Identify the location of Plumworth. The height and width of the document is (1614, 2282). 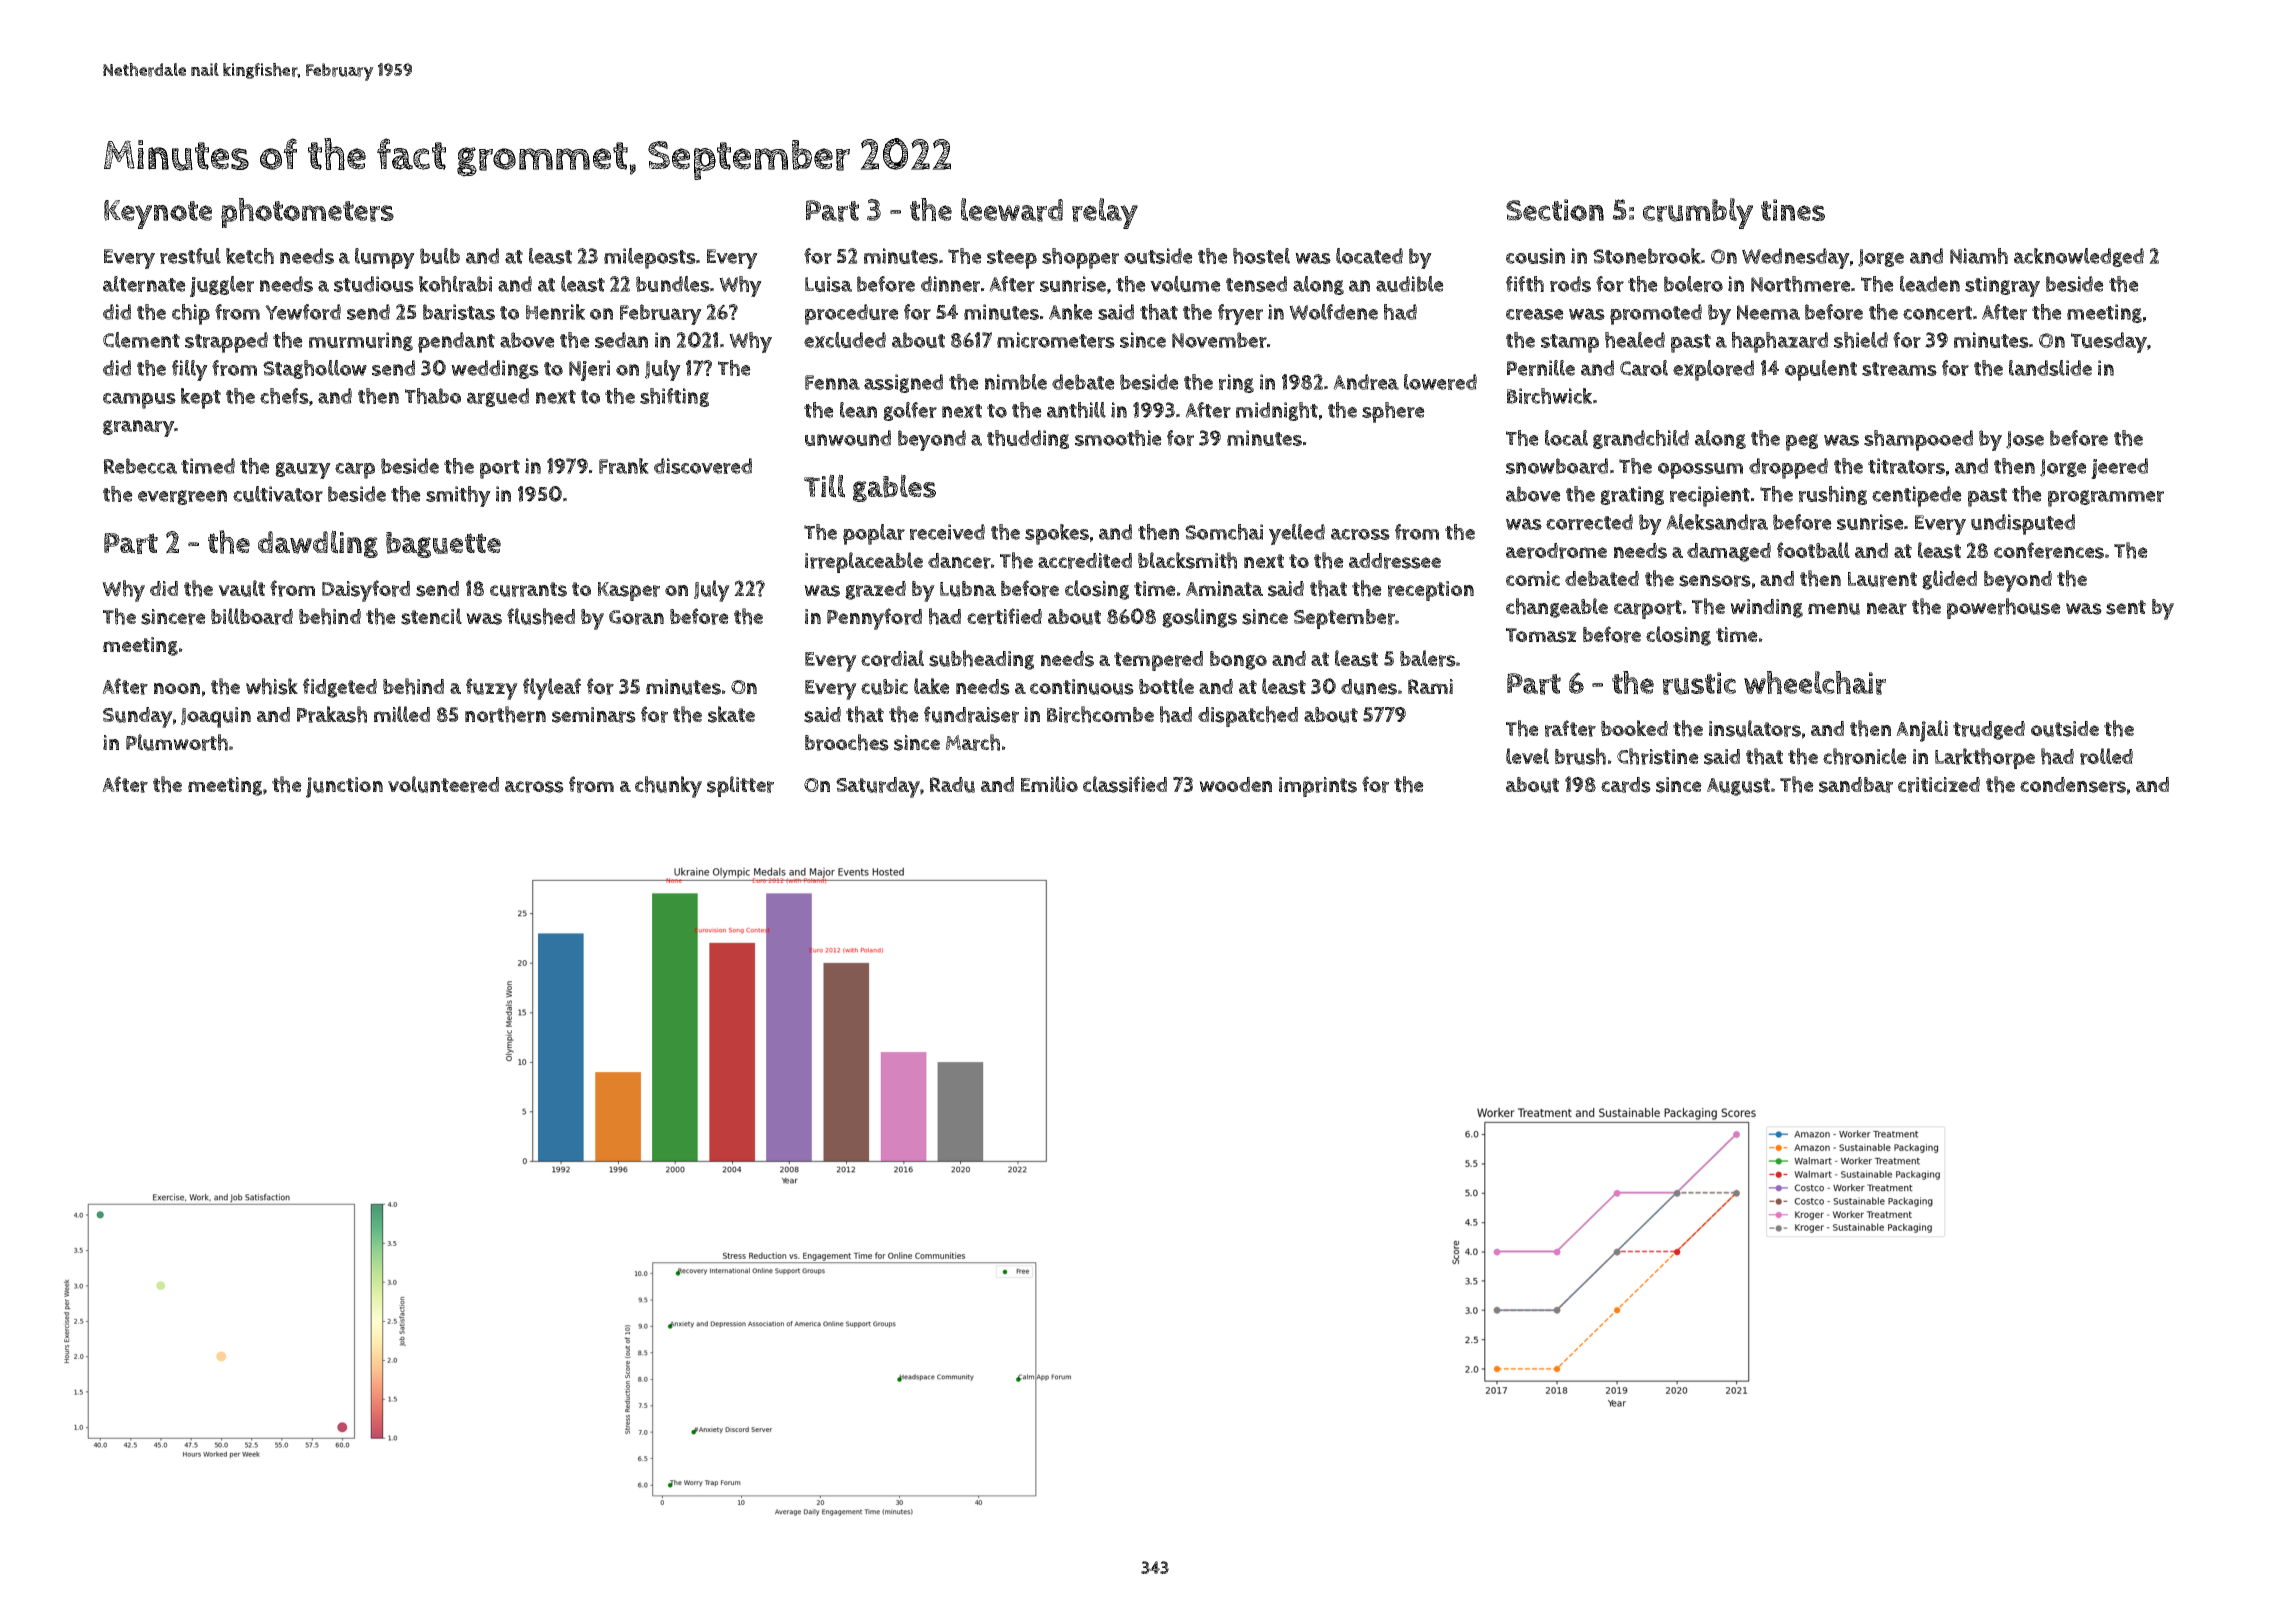
(177, 742).
